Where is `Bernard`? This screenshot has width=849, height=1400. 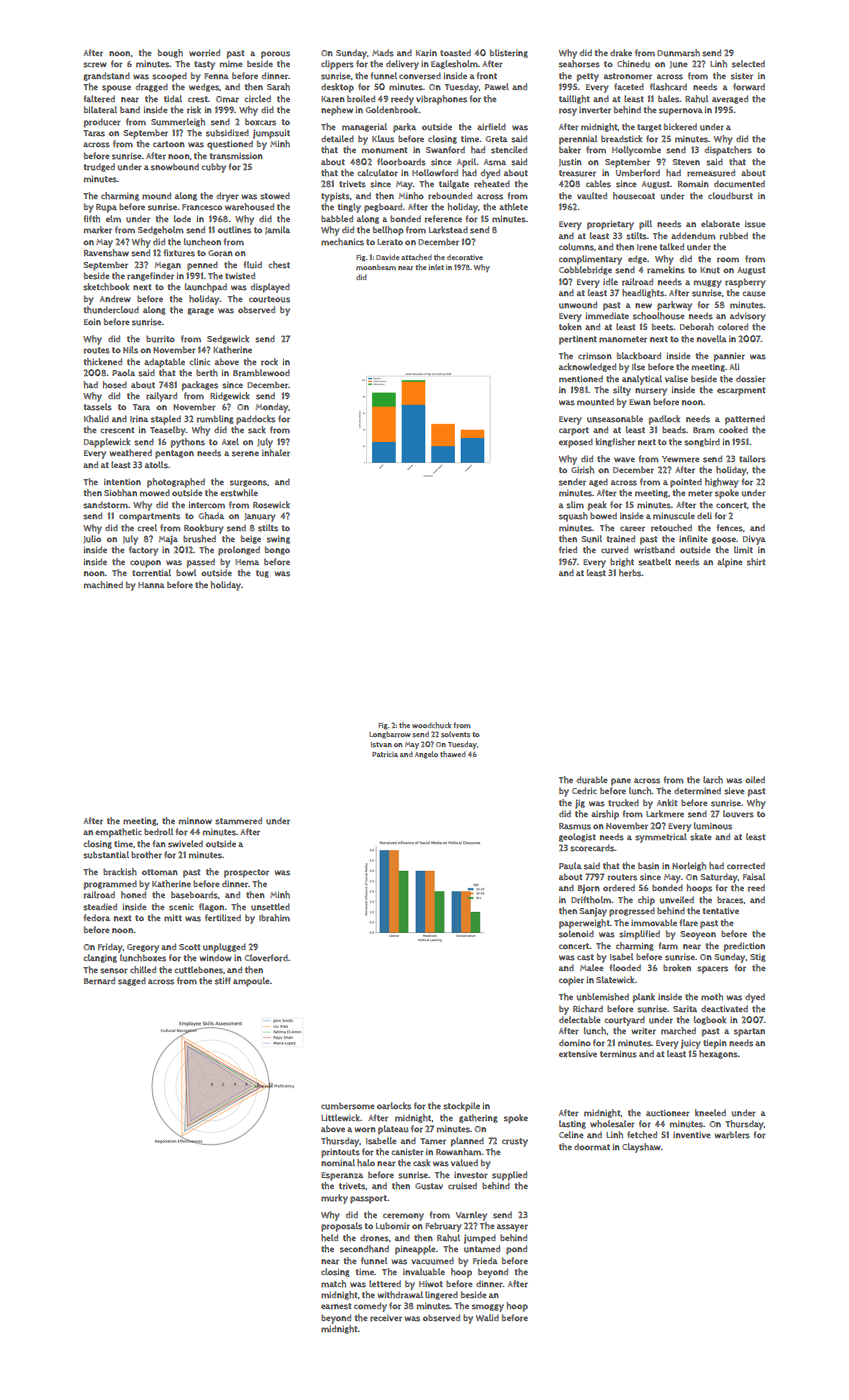 Bernard is located at coordinates (99, 981).
